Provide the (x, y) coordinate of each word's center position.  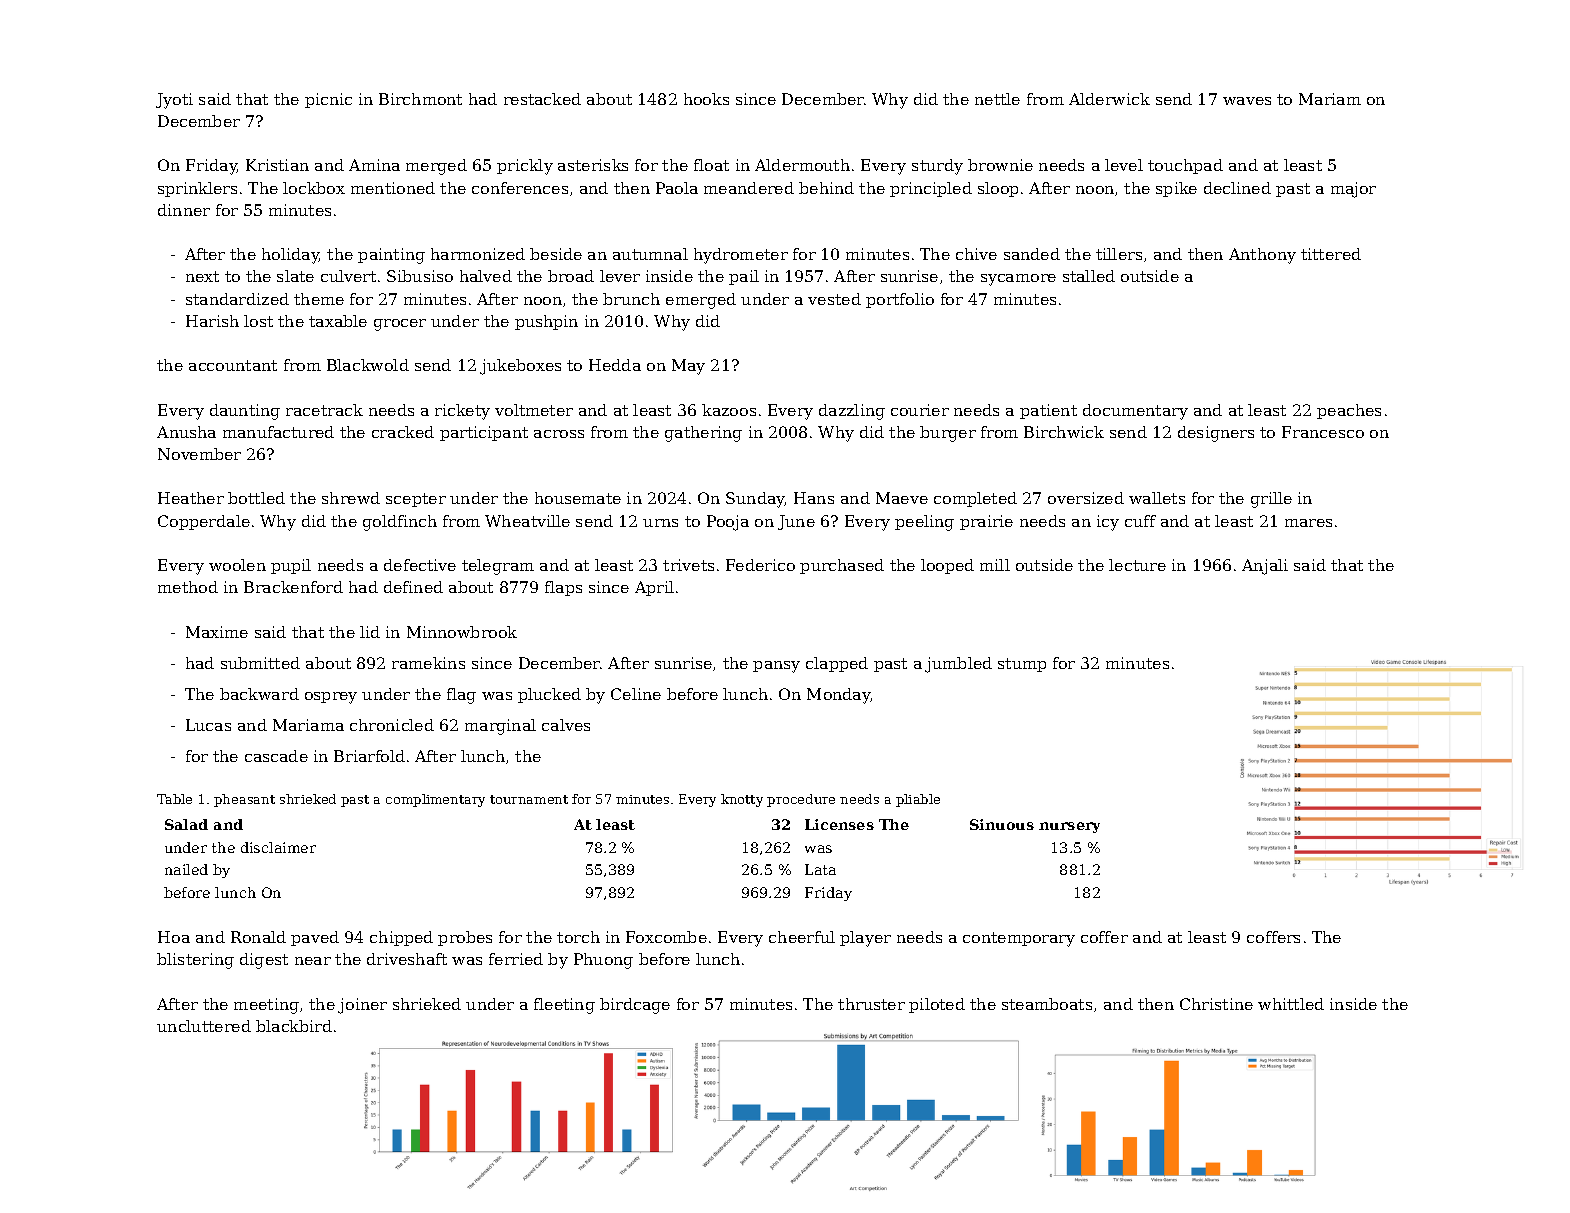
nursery (1069, 827)
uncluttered (204, 1026)
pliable (918, 800)
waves (1247, 101)
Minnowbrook (462, 632)
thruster (871, 1004)
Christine (1216, 1004)
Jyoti (174, 101)
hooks (706, 99)
